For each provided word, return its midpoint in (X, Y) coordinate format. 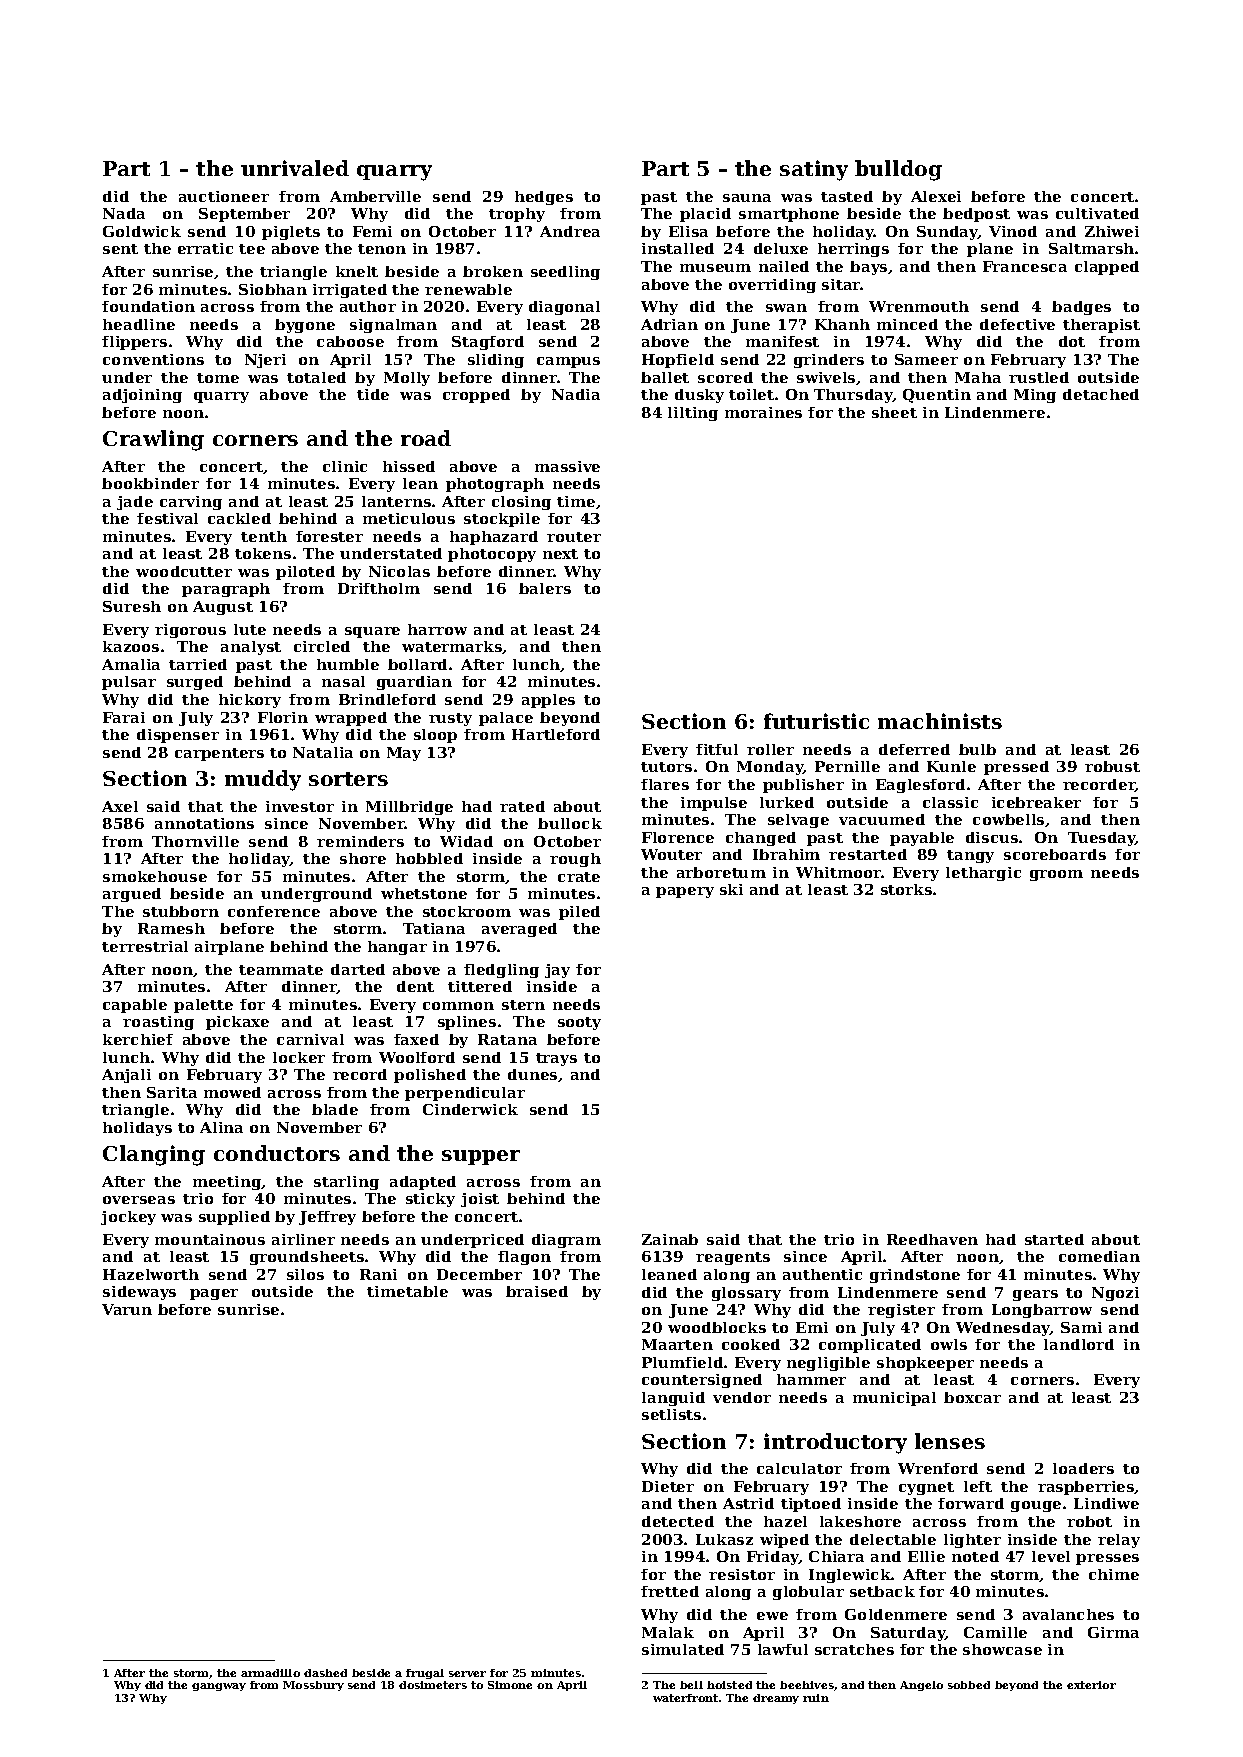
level (1051, 1556)
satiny (814, 170)
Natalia (323, 752)
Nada (124, 213)
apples (548, 701)
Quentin (937, 396)
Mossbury (313, 1686)
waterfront (685, 1698)
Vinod (1013, 231)
